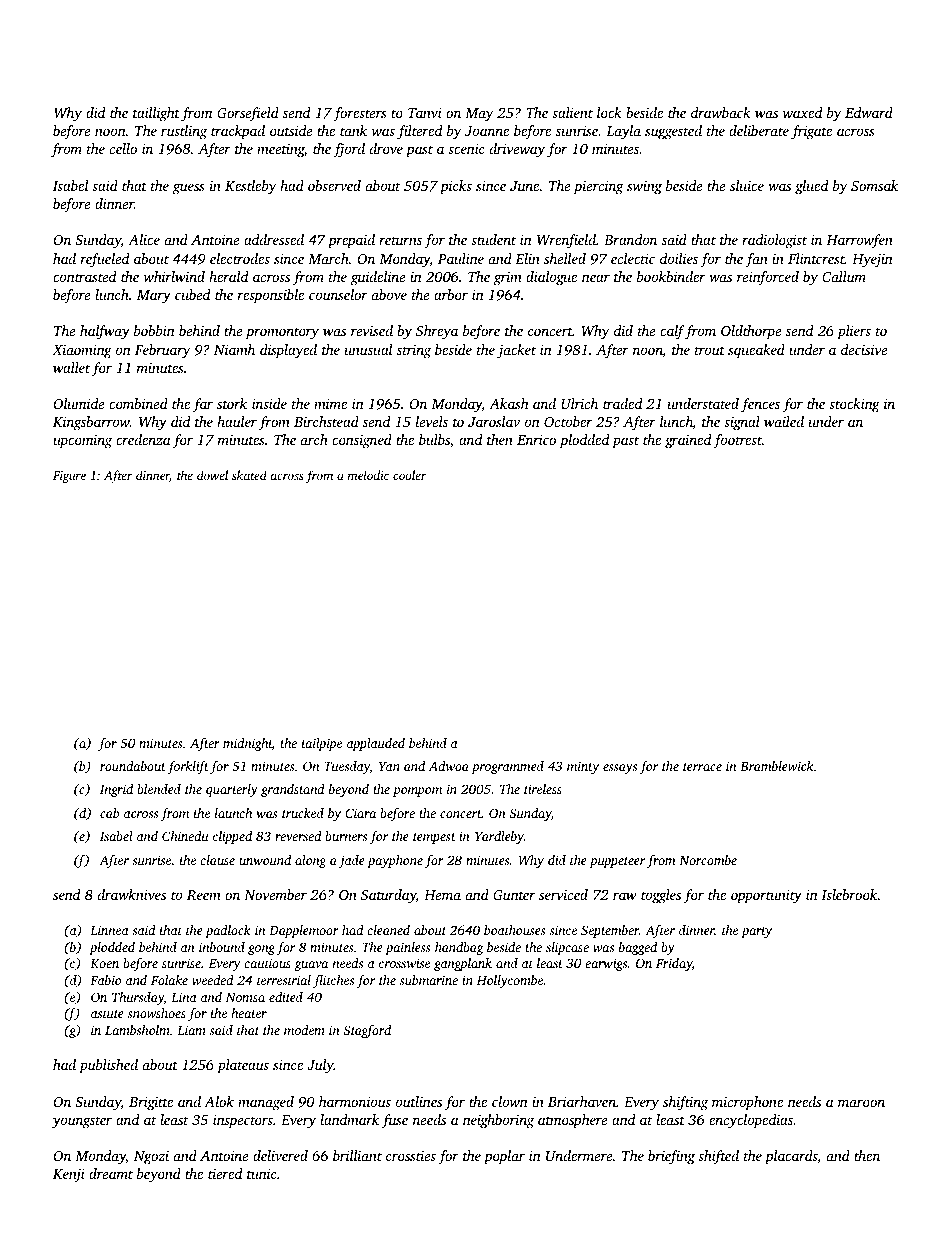 The image size is (952, 1233). What do you see at coordinates (123, 148) in the document?
I see `cello` at bounding box center [123, 148].
